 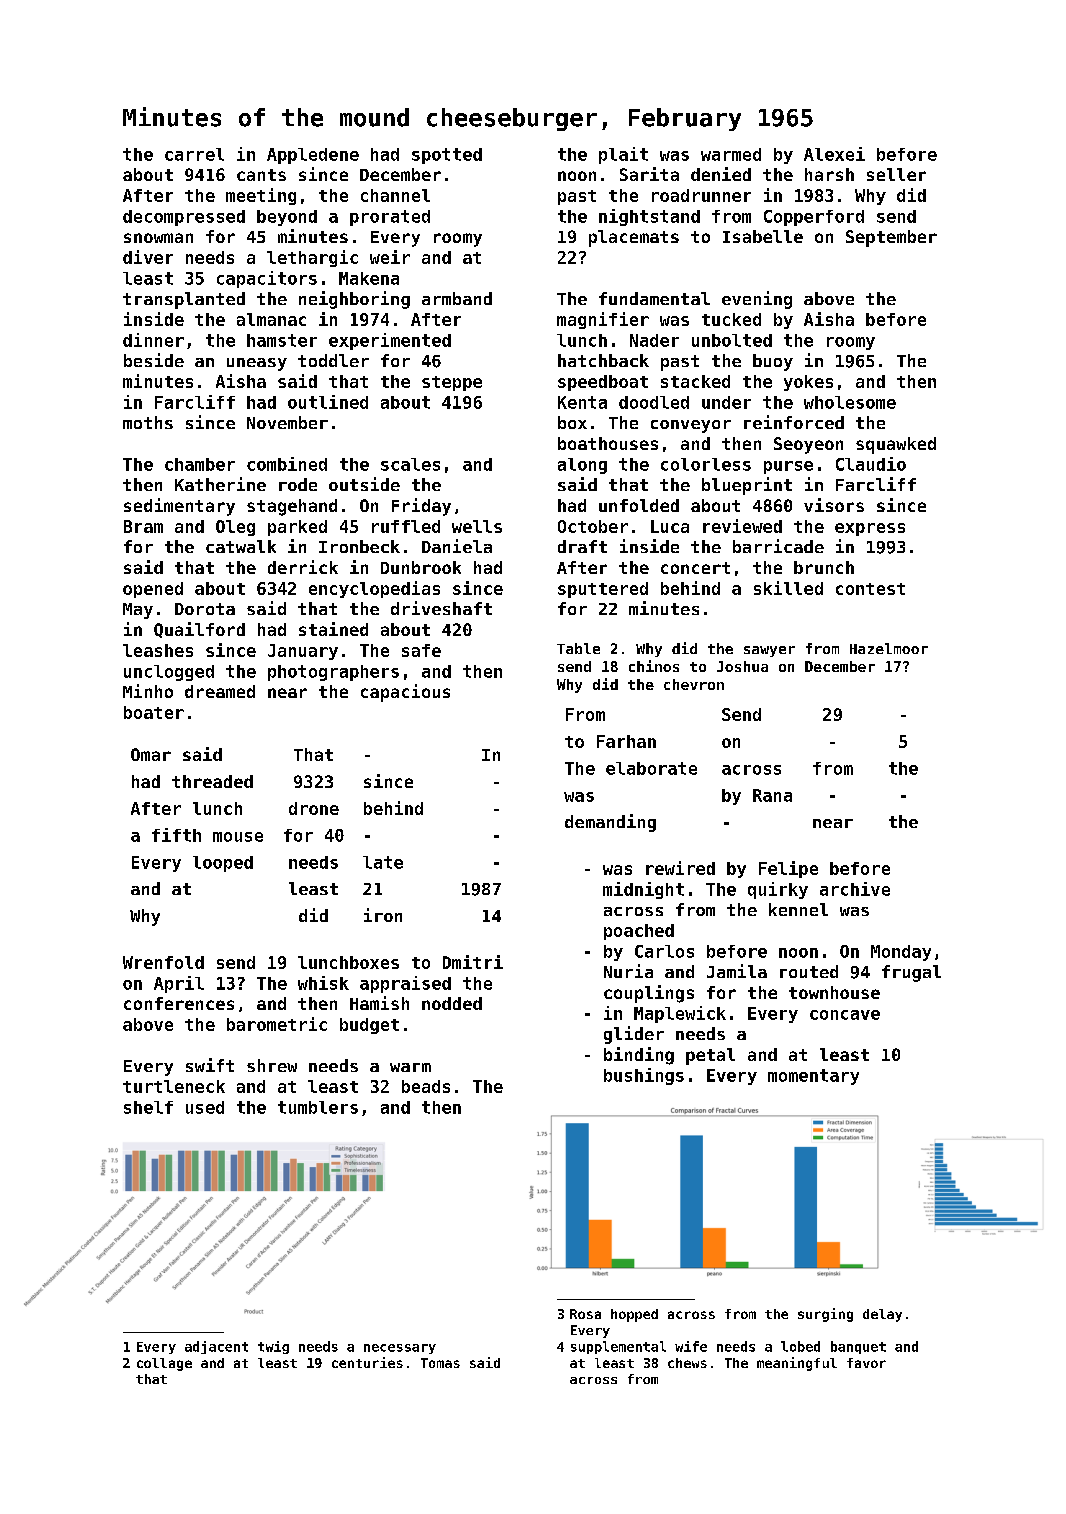 I want to click on looped, so click(x=223, y=864).
